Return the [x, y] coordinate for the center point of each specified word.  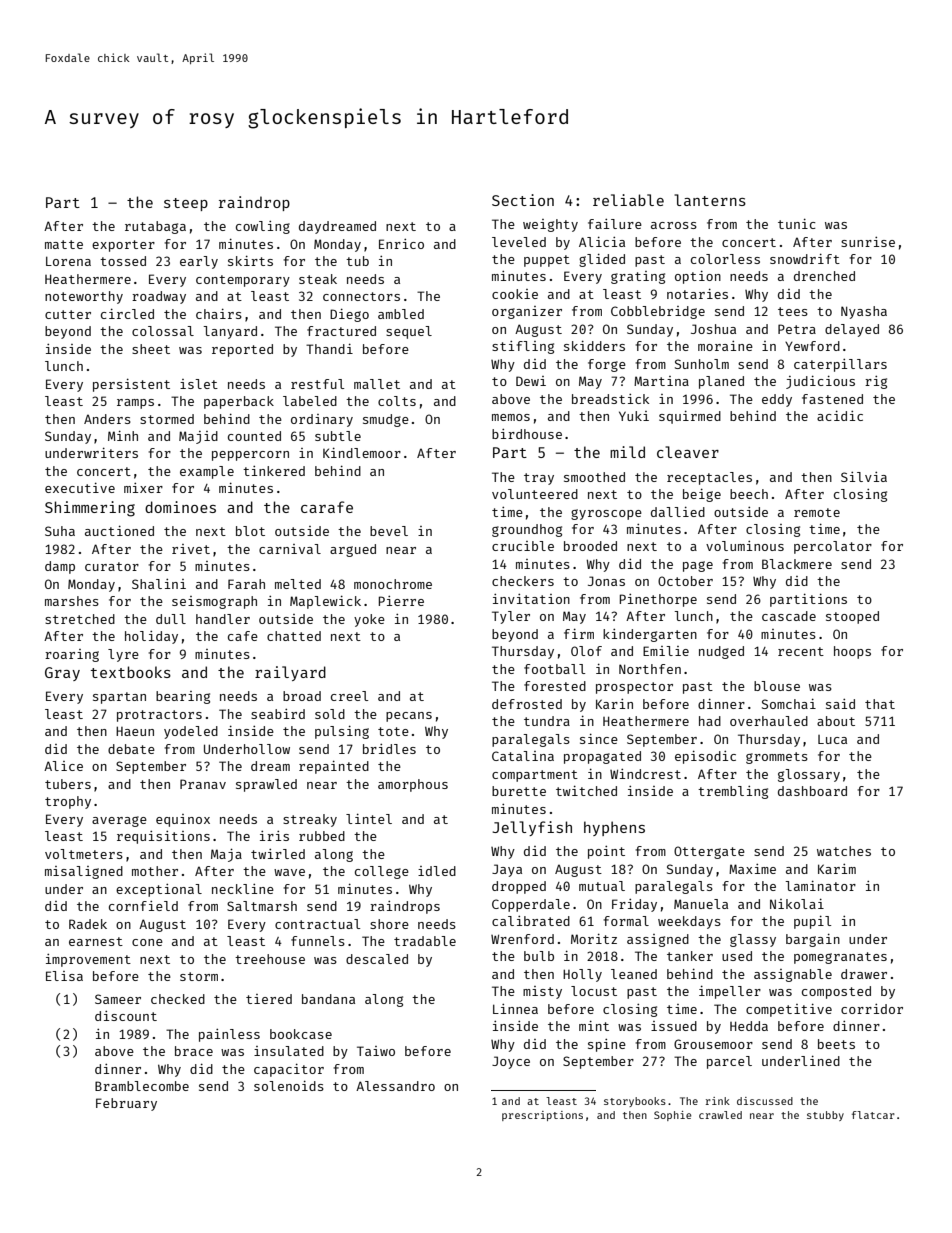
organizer [527, 312]
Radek [88, 924]
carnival [290, 549]
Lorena [68, 261]
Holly [582, 975]
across [674, 225]
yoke [369, 620]
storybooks [635, 1102]
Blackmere [797, 564]
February [126, 1104]
